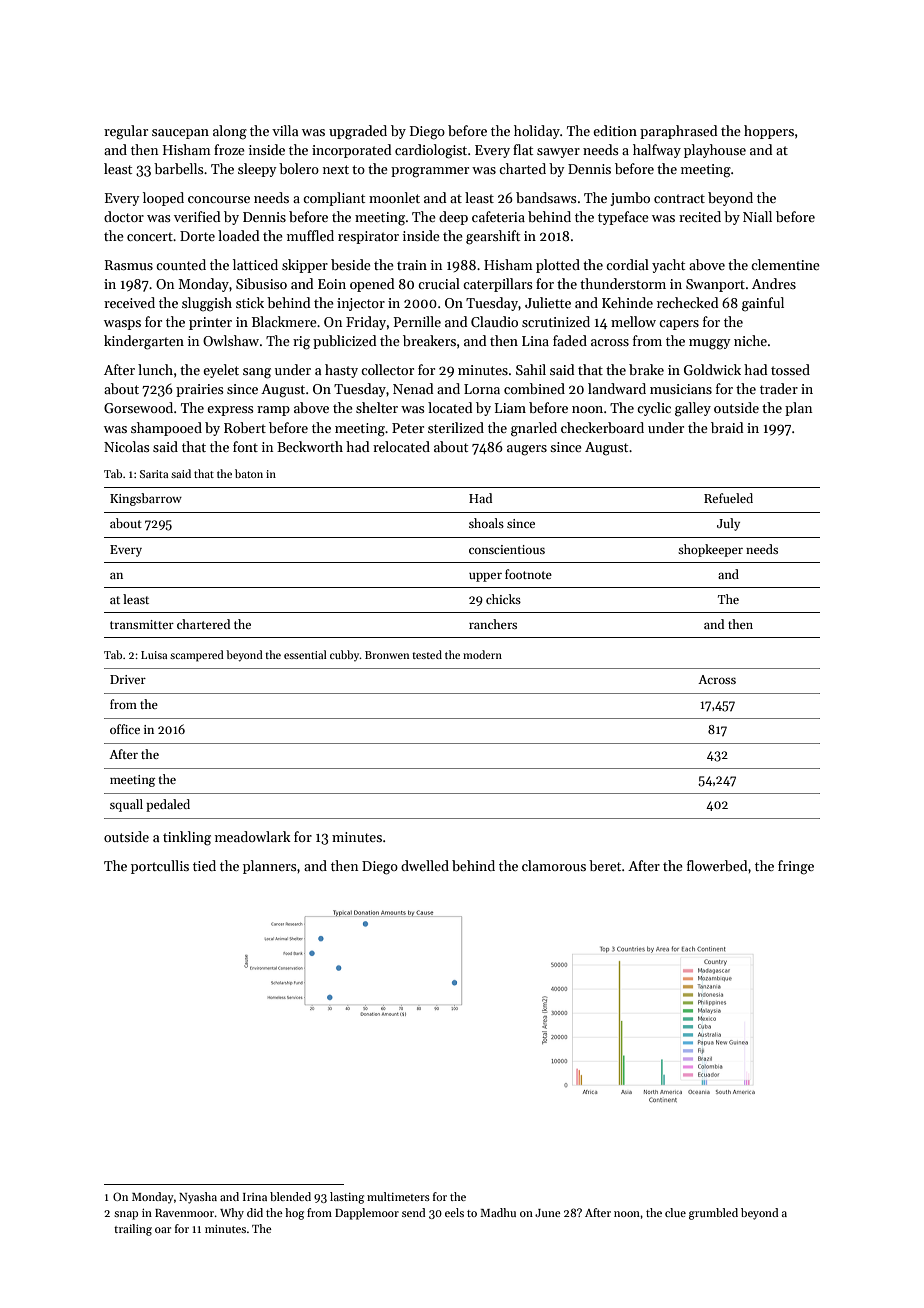 The width and height of the screenshot is (924, 1308). Describe the element at coordinates (646, 369) in the screenshot. I see `brake` at that location.
